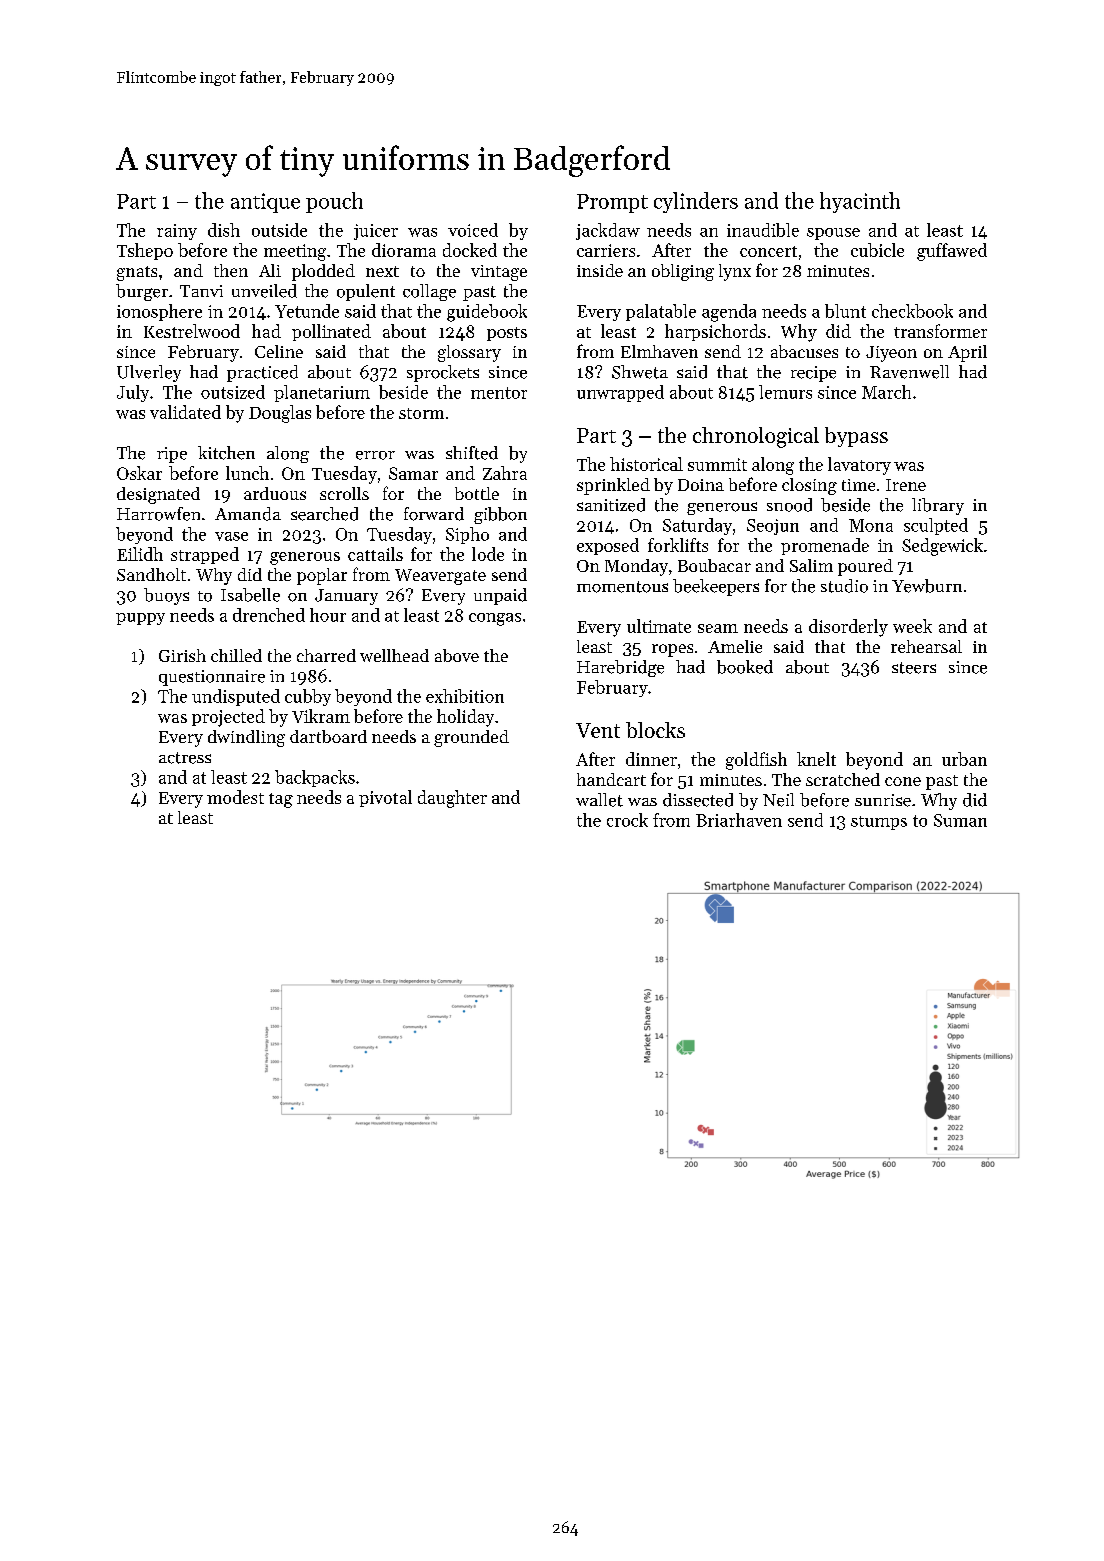 The image size is (1104, 1561). Describe the element at coordinates (763, 230) in the screenshot. I see `inaudible` at that location.
